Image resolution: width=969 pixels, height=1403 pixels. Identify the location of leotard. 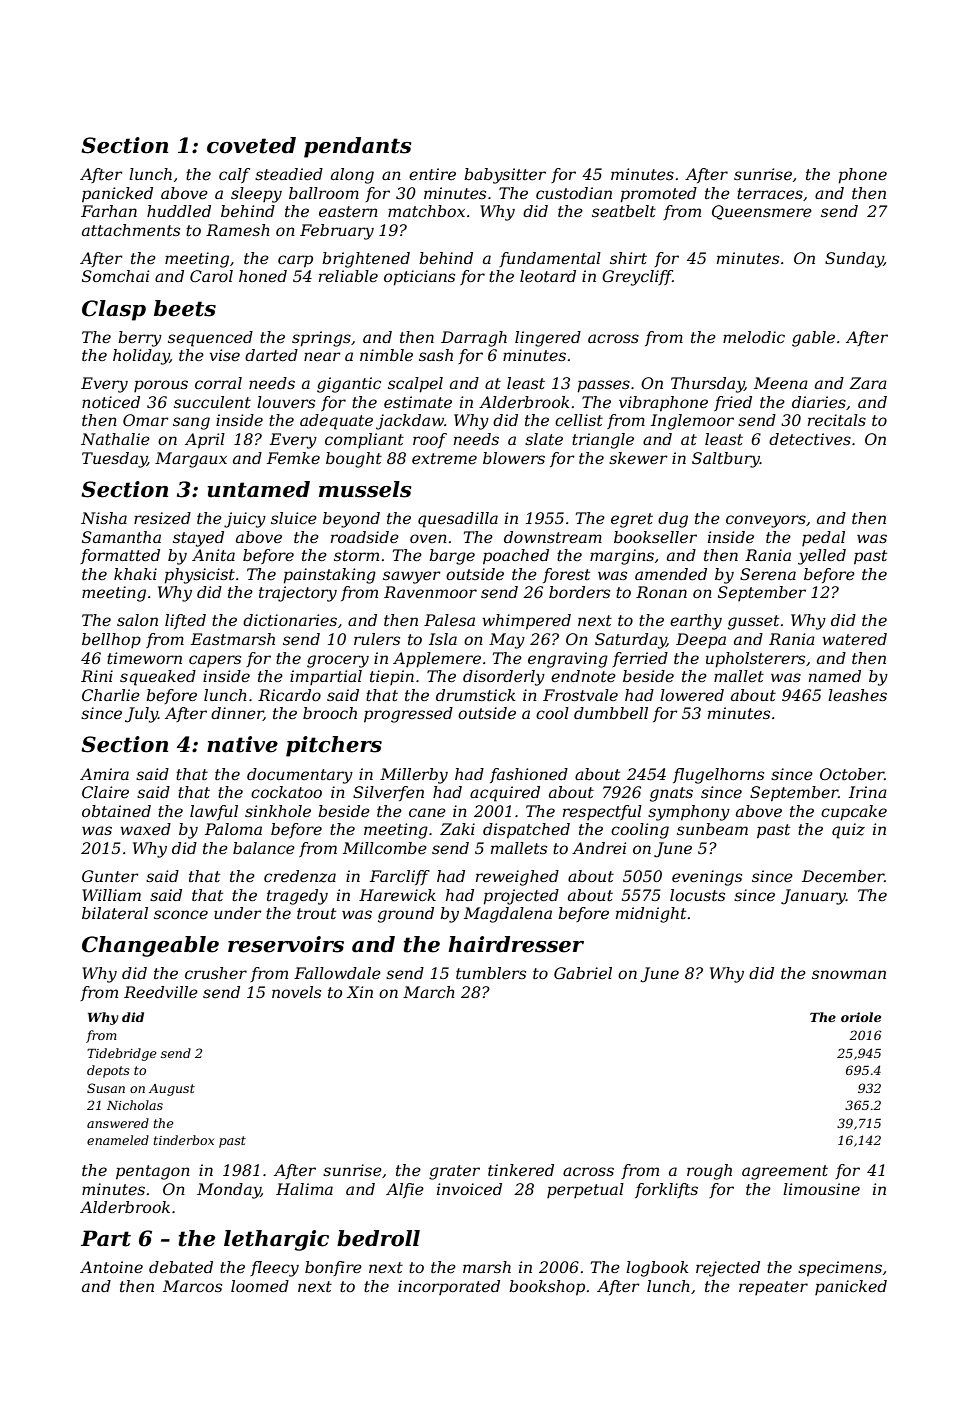
(548, 276).
